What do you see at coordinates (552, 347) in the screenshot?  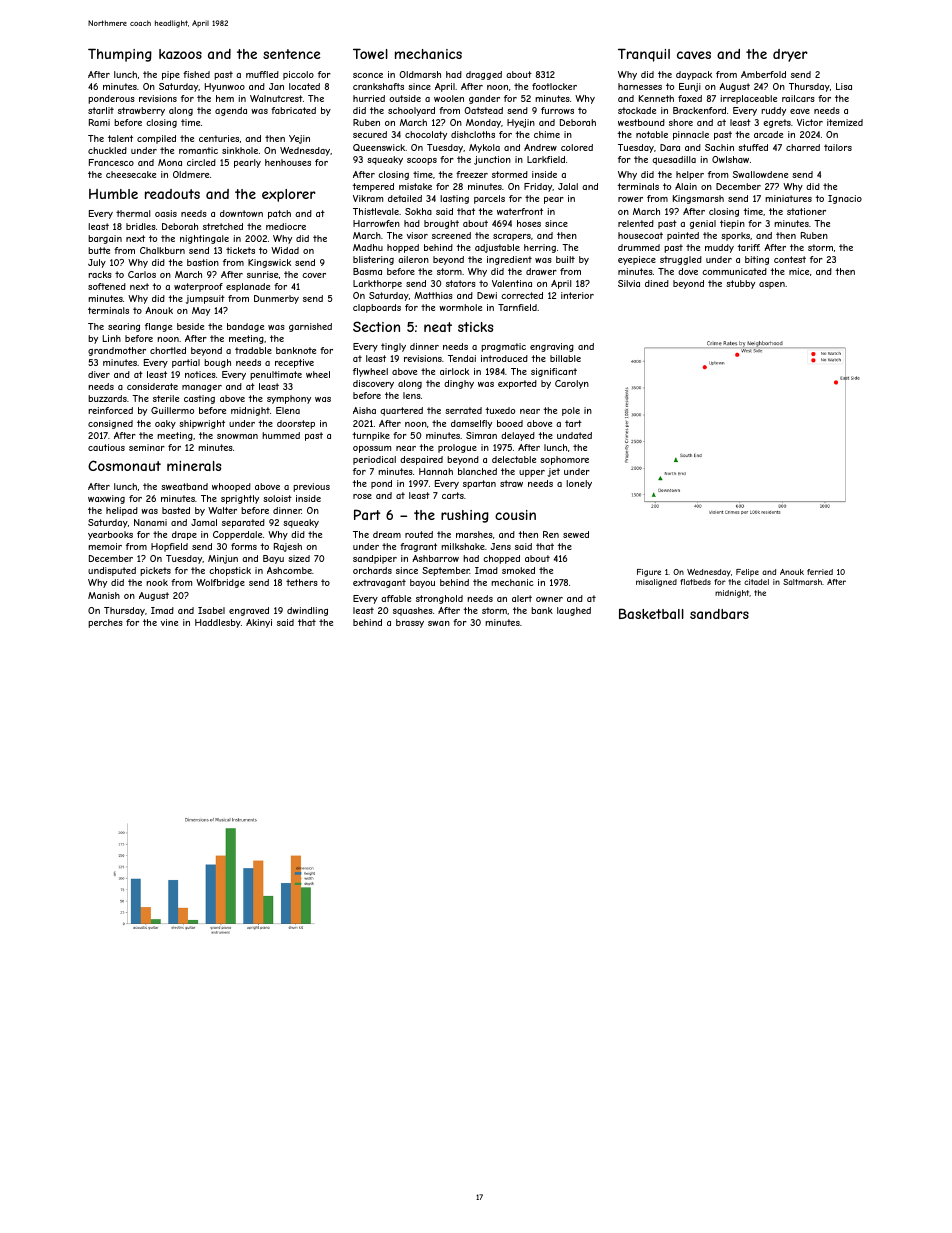 I see `engraving` at bounding box center [552, 347].
